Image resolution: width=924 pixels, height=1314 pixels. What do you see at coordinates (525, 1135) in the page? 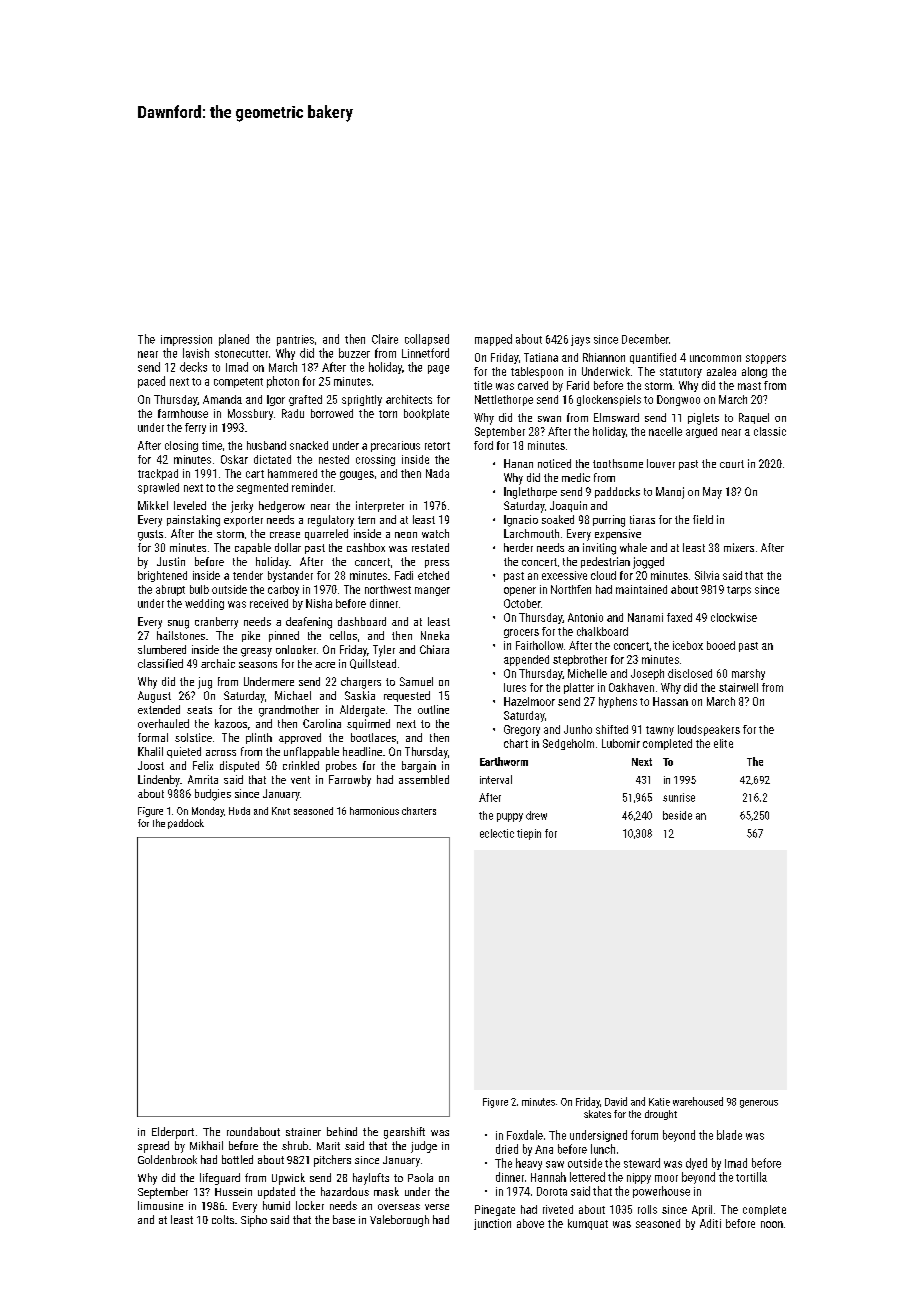
I see `Foxdale` at bounding box center [525, 1135].
